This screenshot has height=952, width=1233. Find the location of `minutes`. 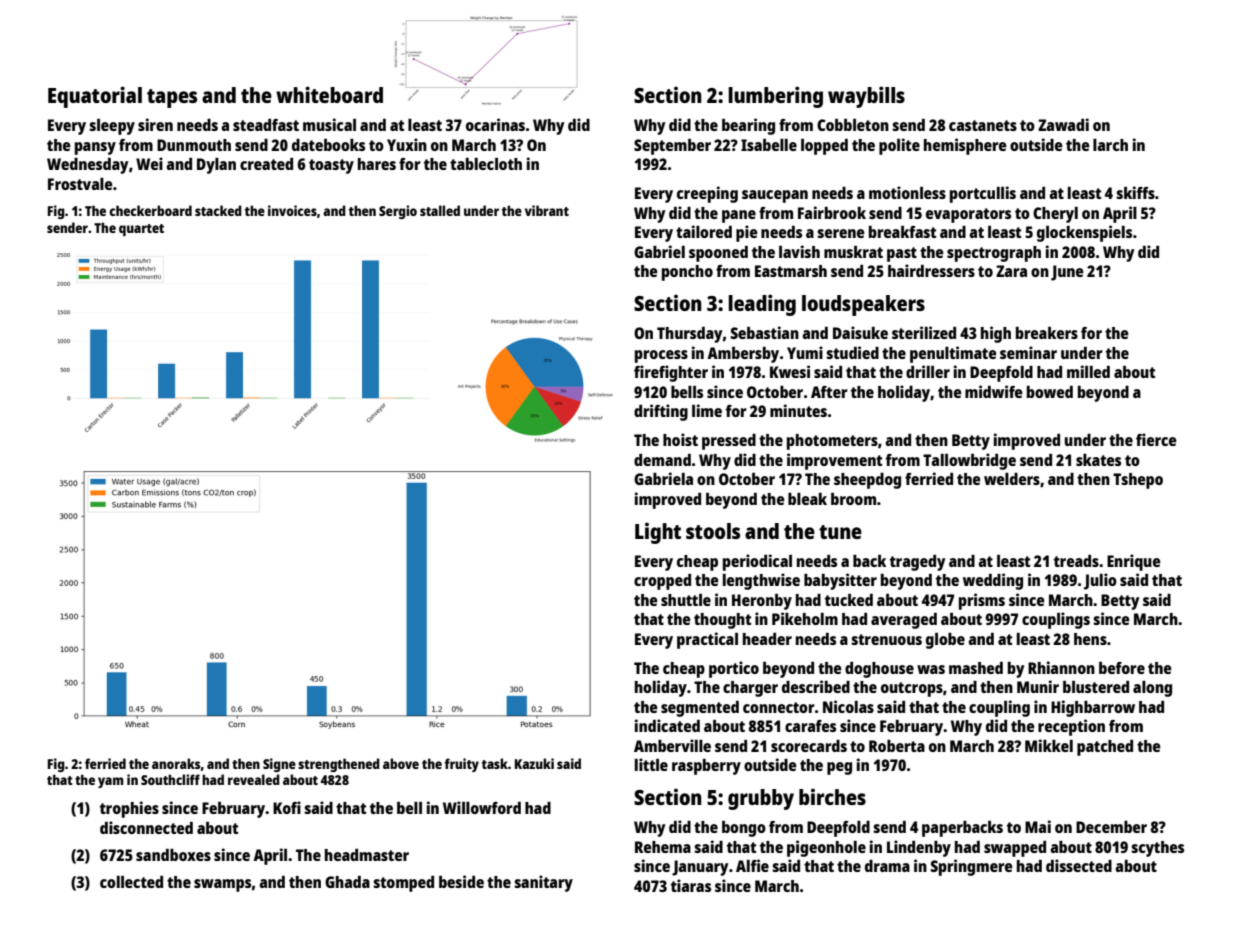

minutes is located at coordinates (798, 410).
